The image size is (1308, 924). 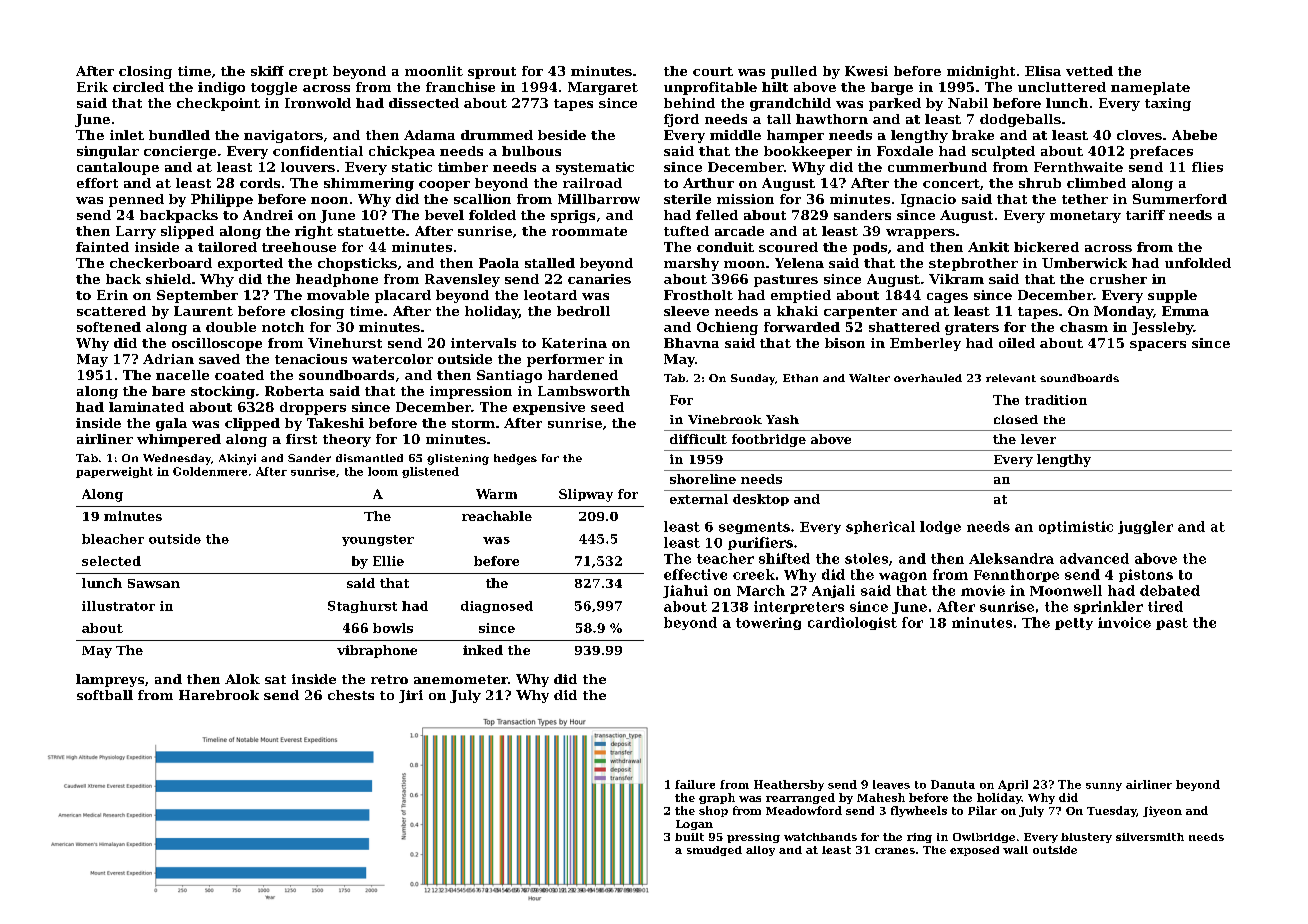 What do you see at coordinates (689, 837) in the screenshot?
I see `built` at bounding box center [689, 837].
